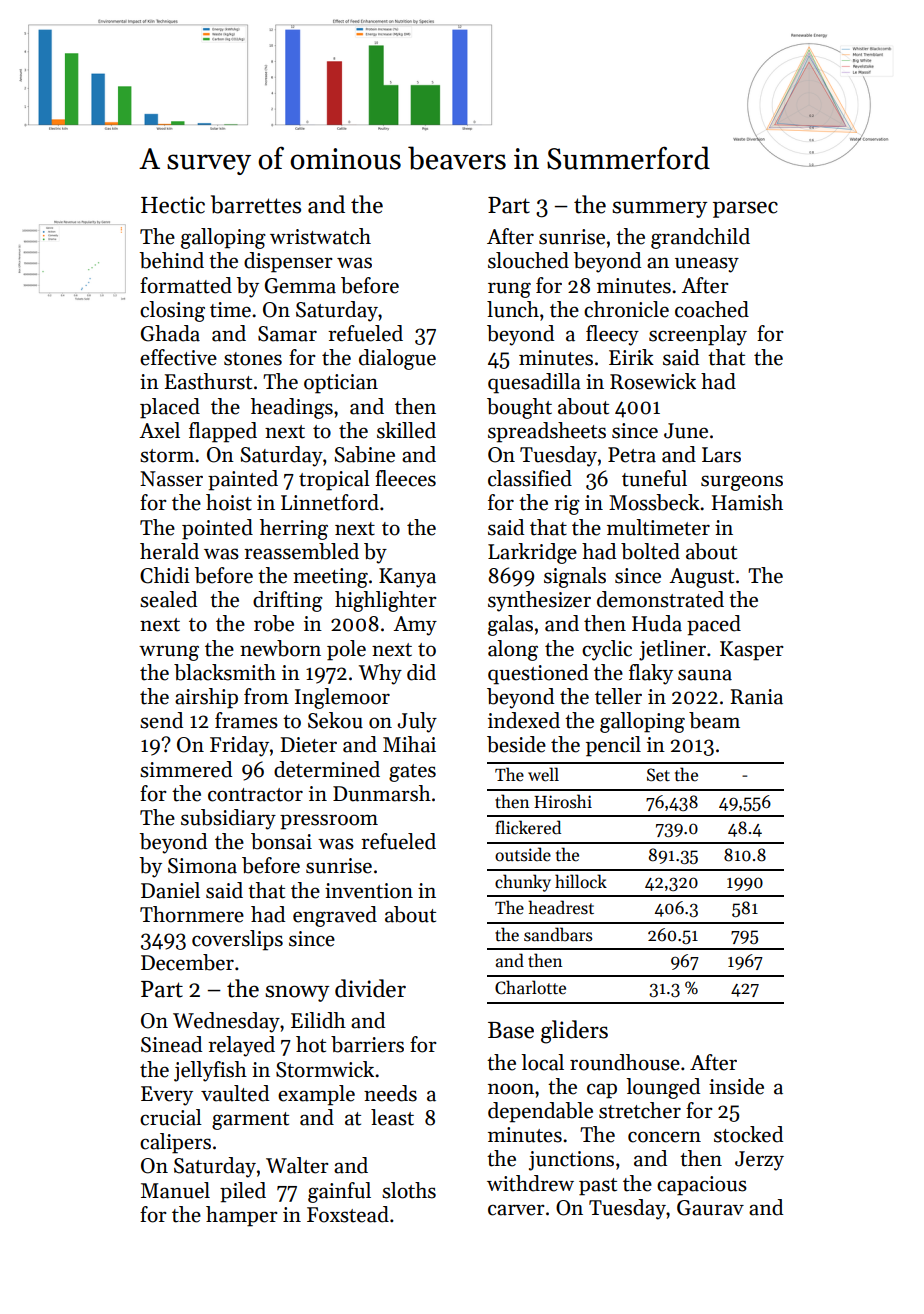  Describe the element at coordinates (532, 553) in the screenshot. I see `Larkridge` at that location.
